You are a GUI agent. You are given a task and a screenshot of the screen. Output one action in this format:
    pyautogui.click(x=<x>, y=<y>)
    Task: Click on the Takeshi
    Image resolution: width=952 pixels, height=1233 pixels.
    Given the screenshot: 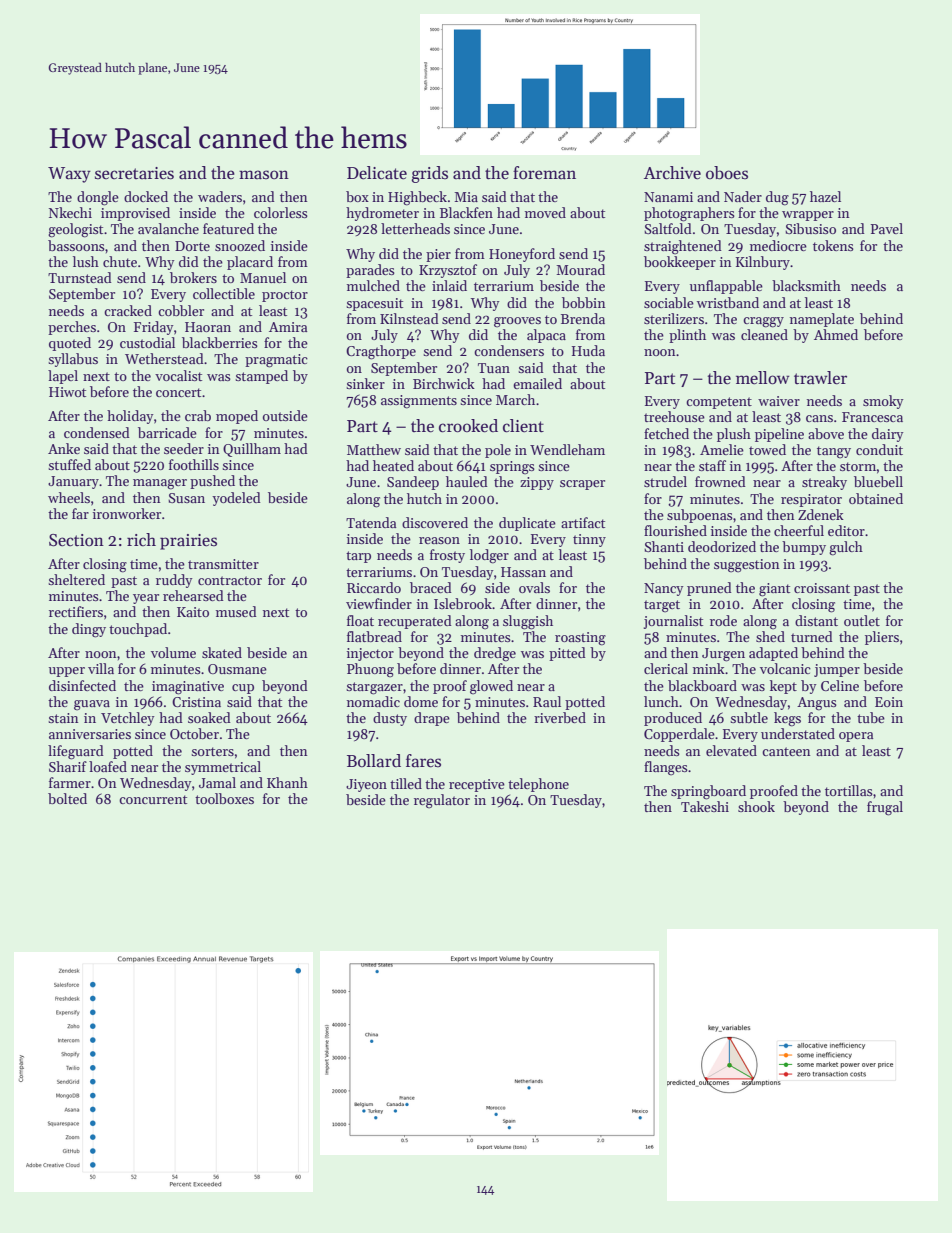 What is the action you would take?
    pyautogui.click(x=705, y=806)
